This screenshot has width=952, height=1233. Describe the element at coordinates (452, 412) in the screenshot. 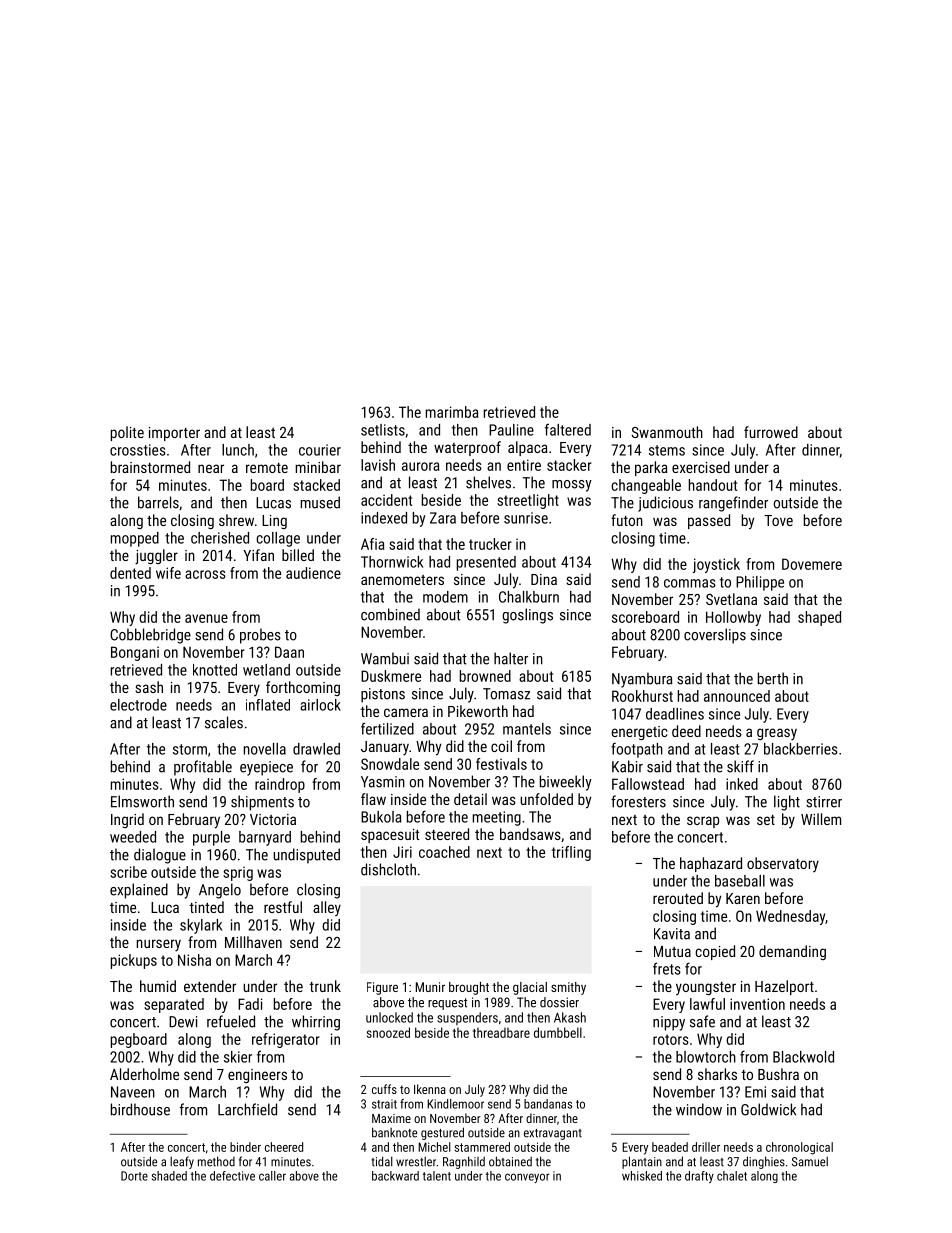

I see `marimba` at that location.
